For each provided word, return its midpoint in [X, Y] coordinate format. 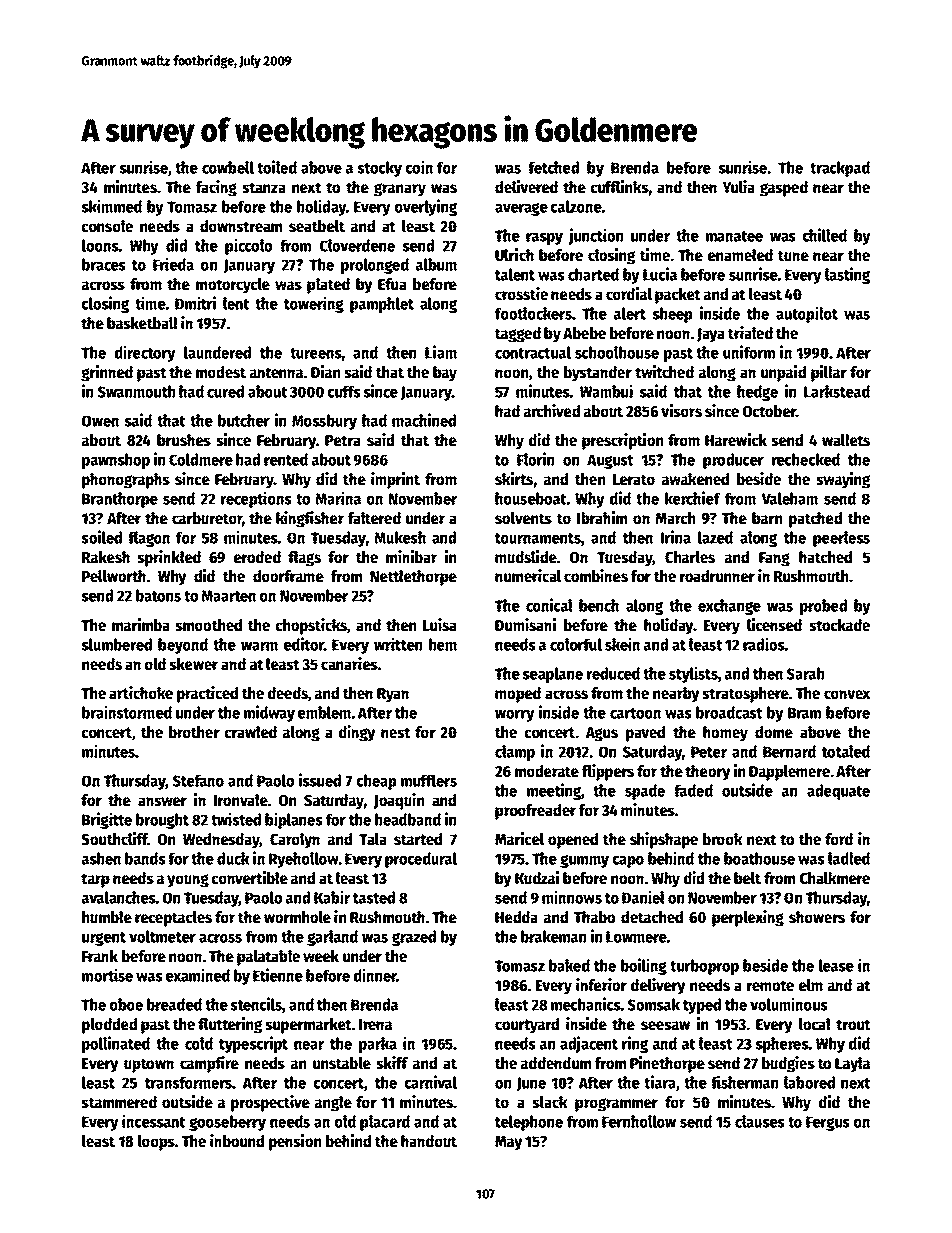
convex [847, 695]
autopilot [807, 314]
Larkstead [837, 391]
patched [815, 520]
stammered [119, 1102]
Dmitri [195, 303]
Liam [441, 352]
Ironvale [240, 800]
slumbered [116, 644]
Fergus [828, 1123]
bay [445, 374]
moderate [547, 771]
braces [104, 264]
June [531, 1084]
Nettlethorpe [413, 578]
